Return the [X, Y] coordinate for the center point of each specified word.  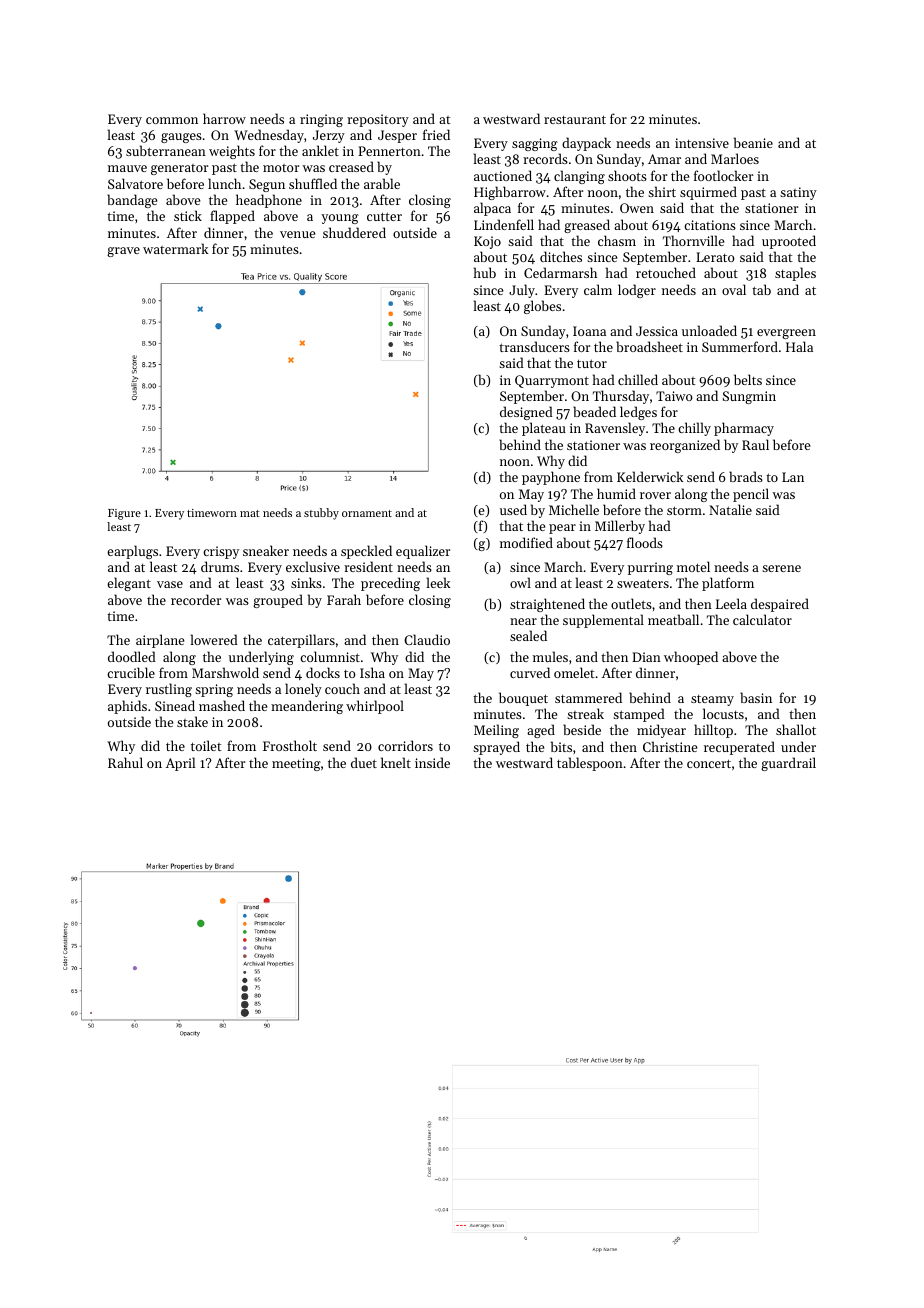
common [172, 120]
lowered [214, 639]
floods [645, 542]
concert [709, 763]
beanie [753, 142]
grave [123, 252]
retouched [666, 272]
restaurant [575, 119]
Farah [344, 599]
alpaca [492, 209]
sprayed [496, 748]
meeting [296, 764]
